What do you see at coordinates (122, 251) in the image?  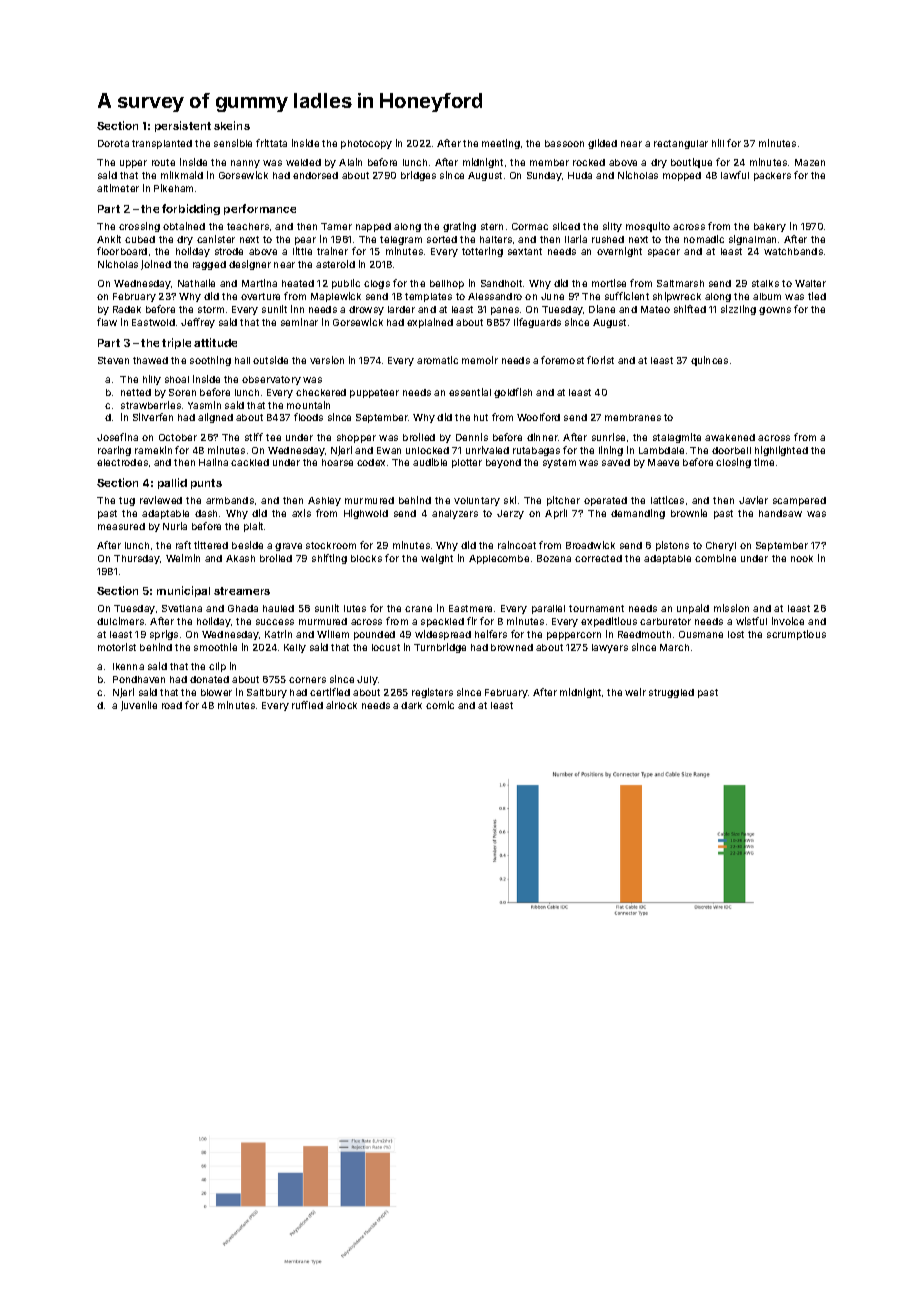 I see `floorboard` at bounding box center [122, 251].
